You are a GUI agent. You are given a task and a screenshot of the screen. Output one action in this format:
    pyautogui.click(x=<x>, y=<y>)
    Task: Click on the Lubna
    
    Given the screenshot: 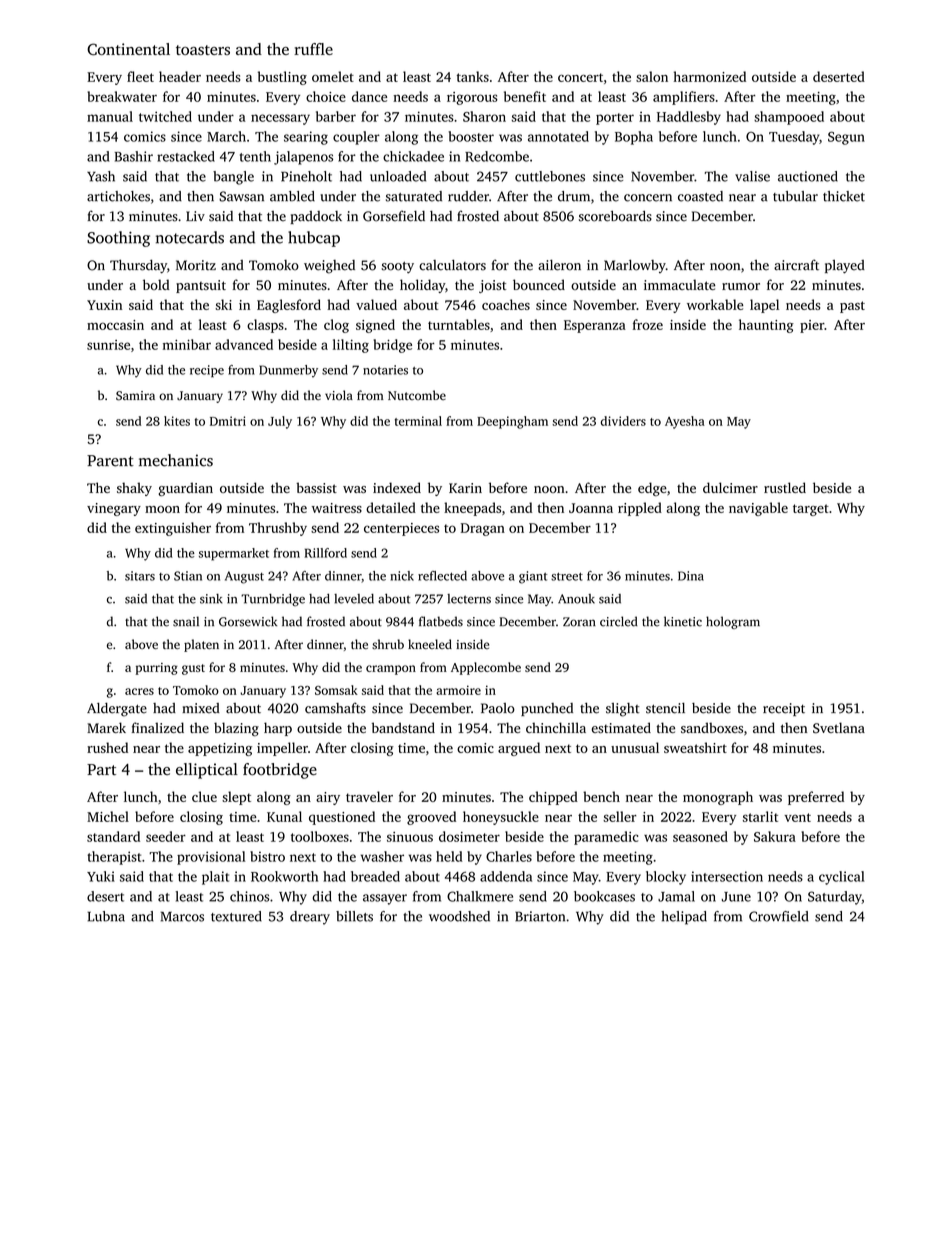 What is the action you would take?
    pyautogui.click(x=106, y=916)
